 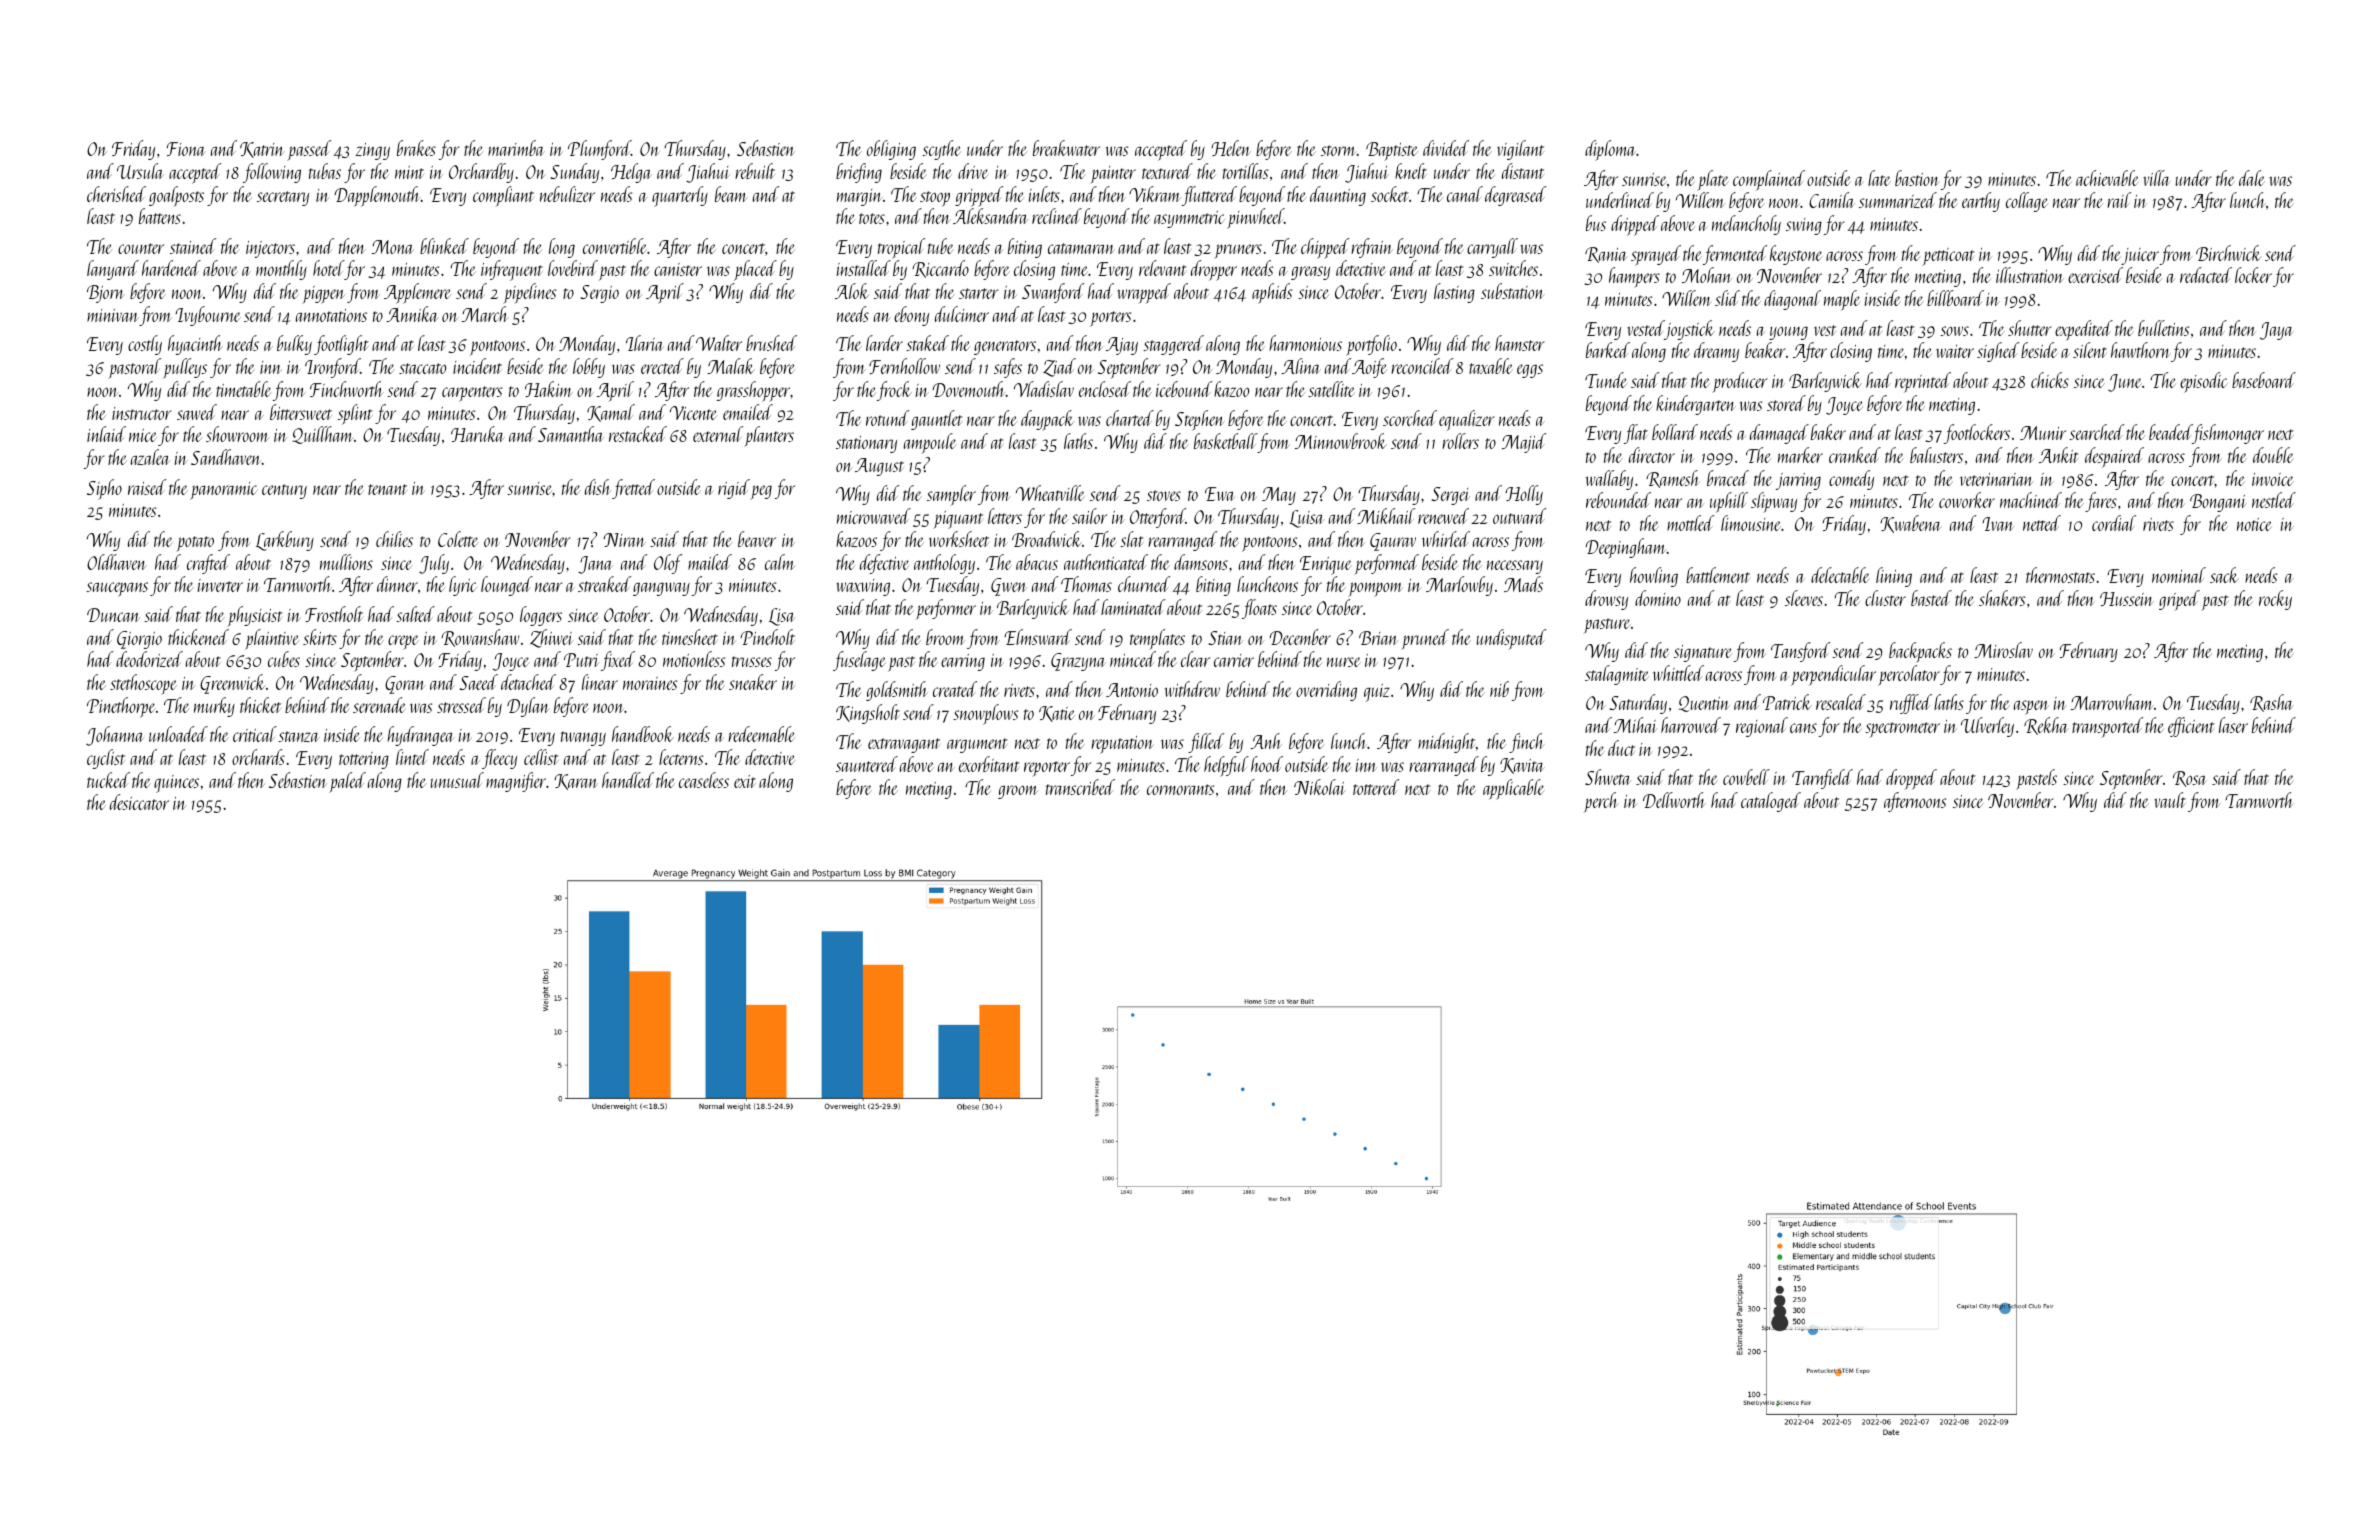 I want to click on signature, so click(x=1703, y=653).
